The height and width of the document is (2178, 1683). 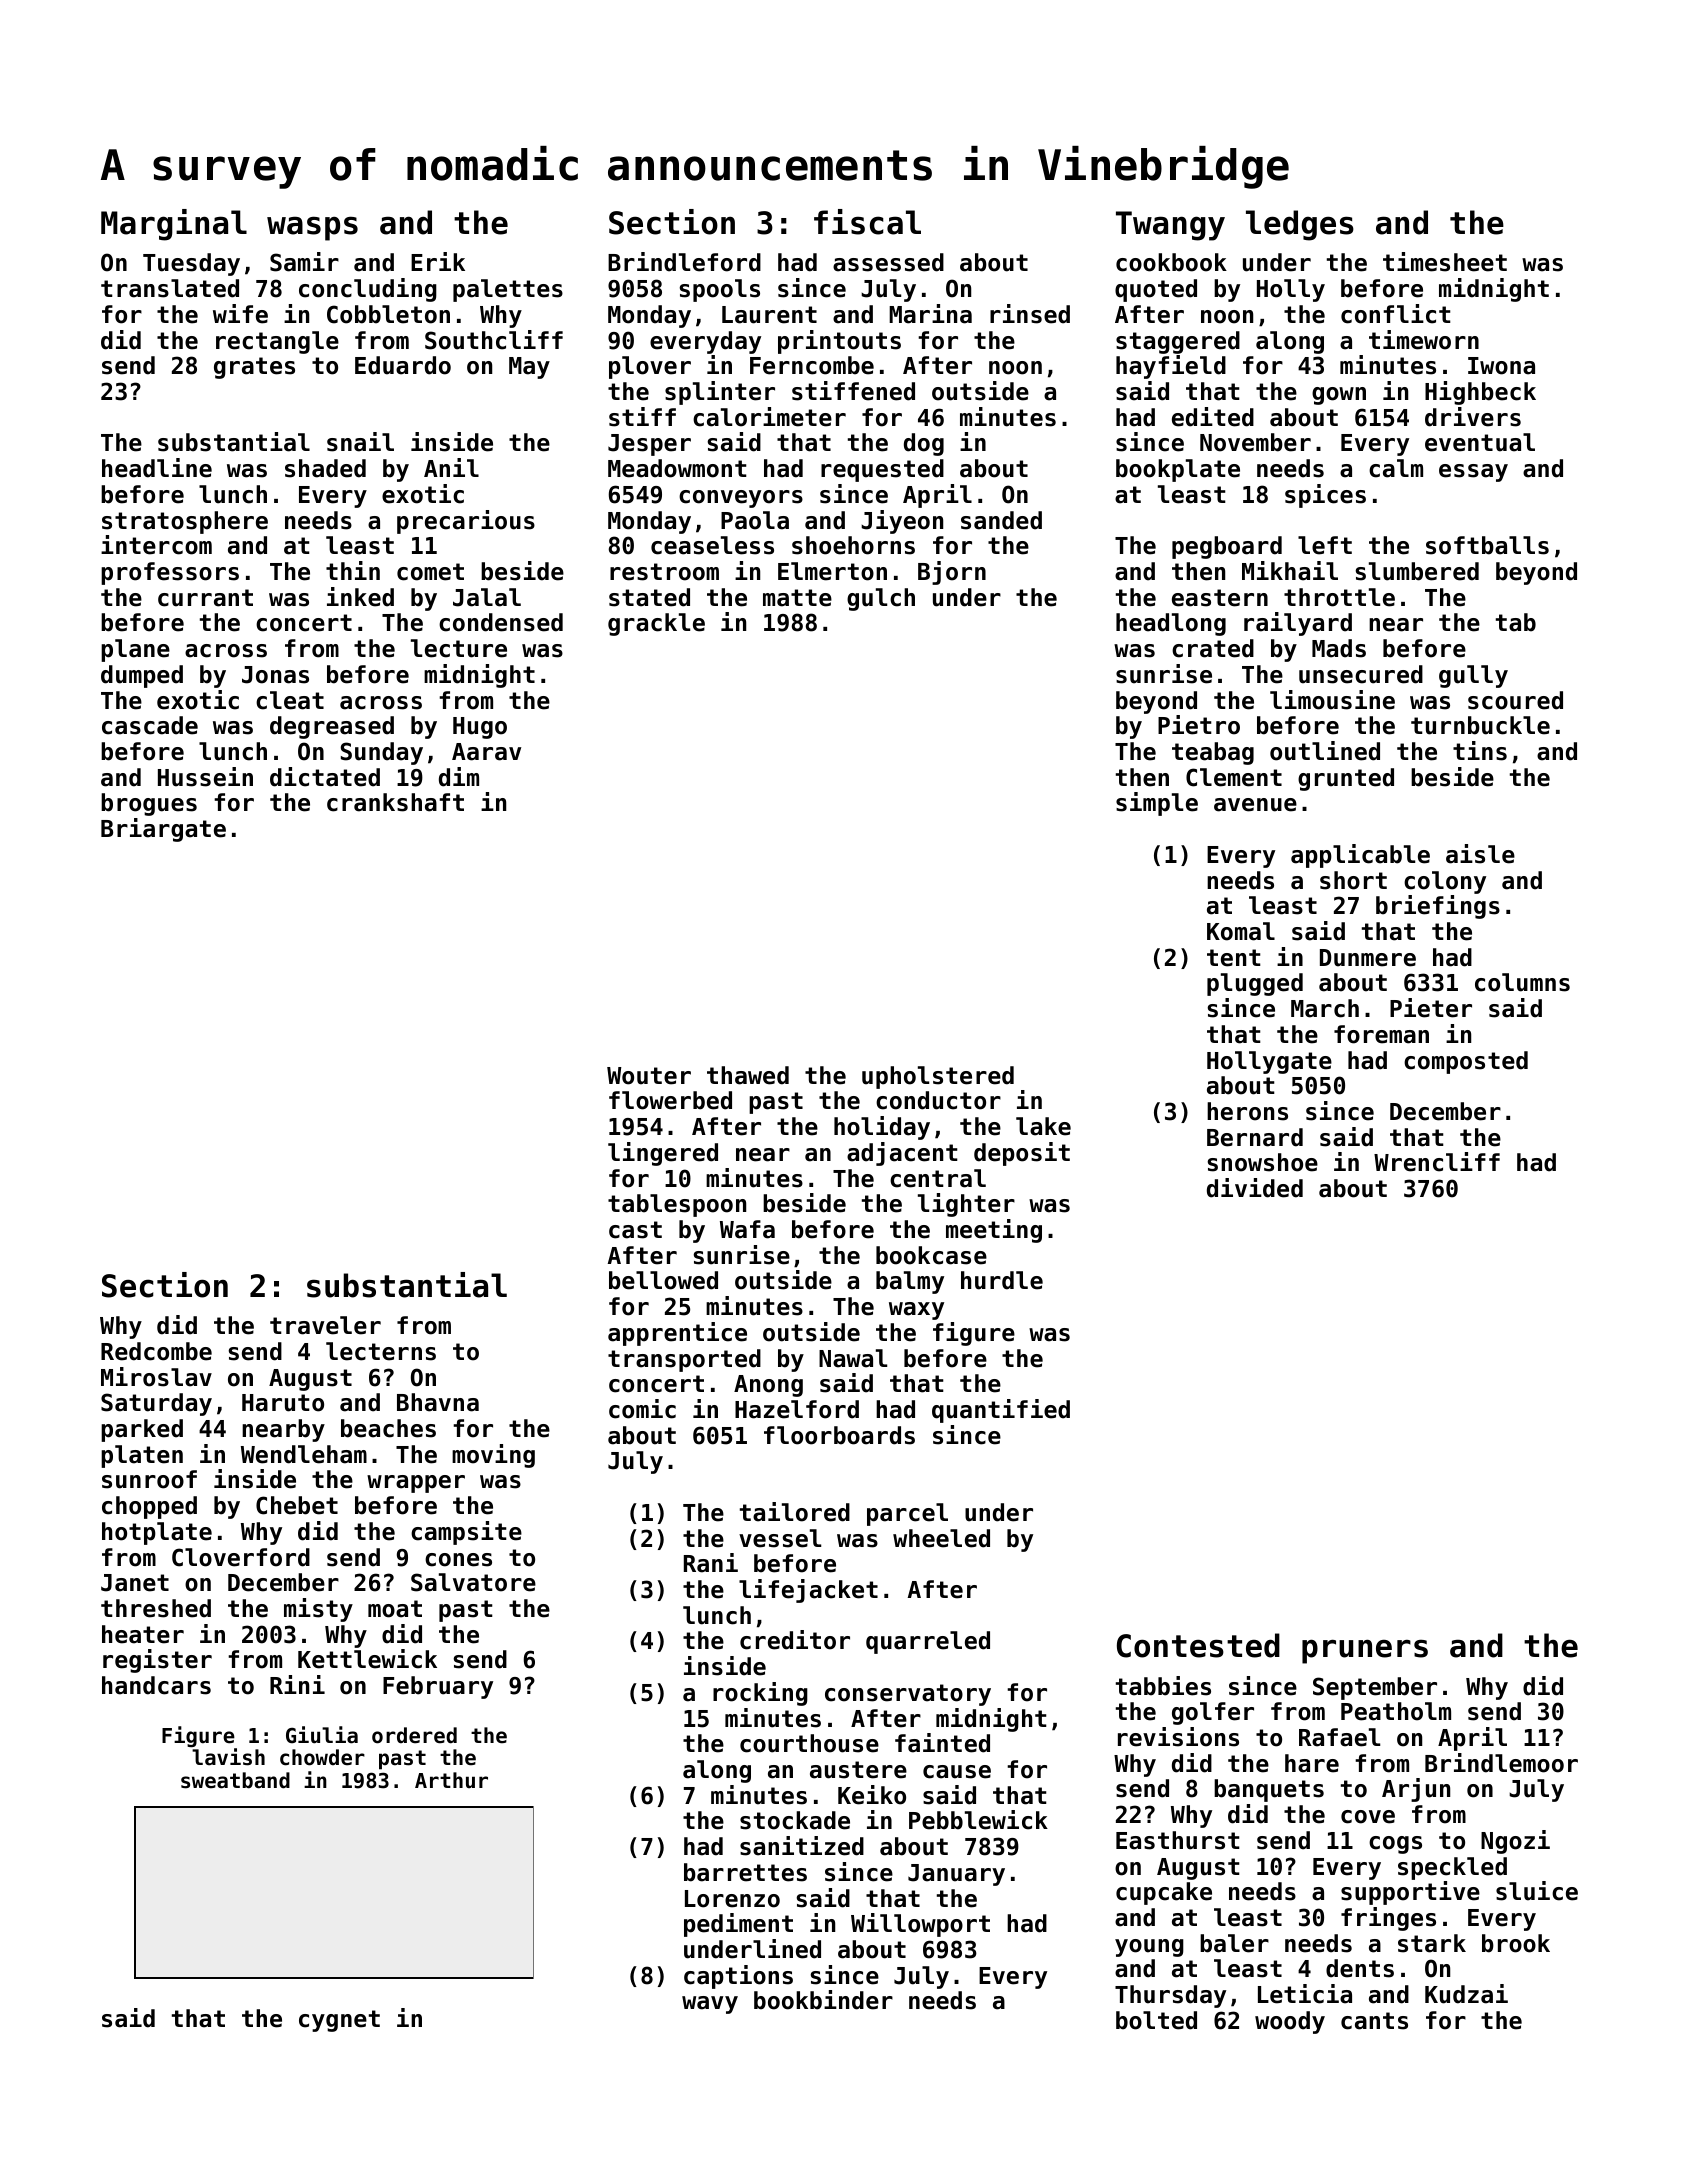 What do you see at coordinates (1199, 725) in the document?
I see `Pietro` at bounding box center [1199, 725].
